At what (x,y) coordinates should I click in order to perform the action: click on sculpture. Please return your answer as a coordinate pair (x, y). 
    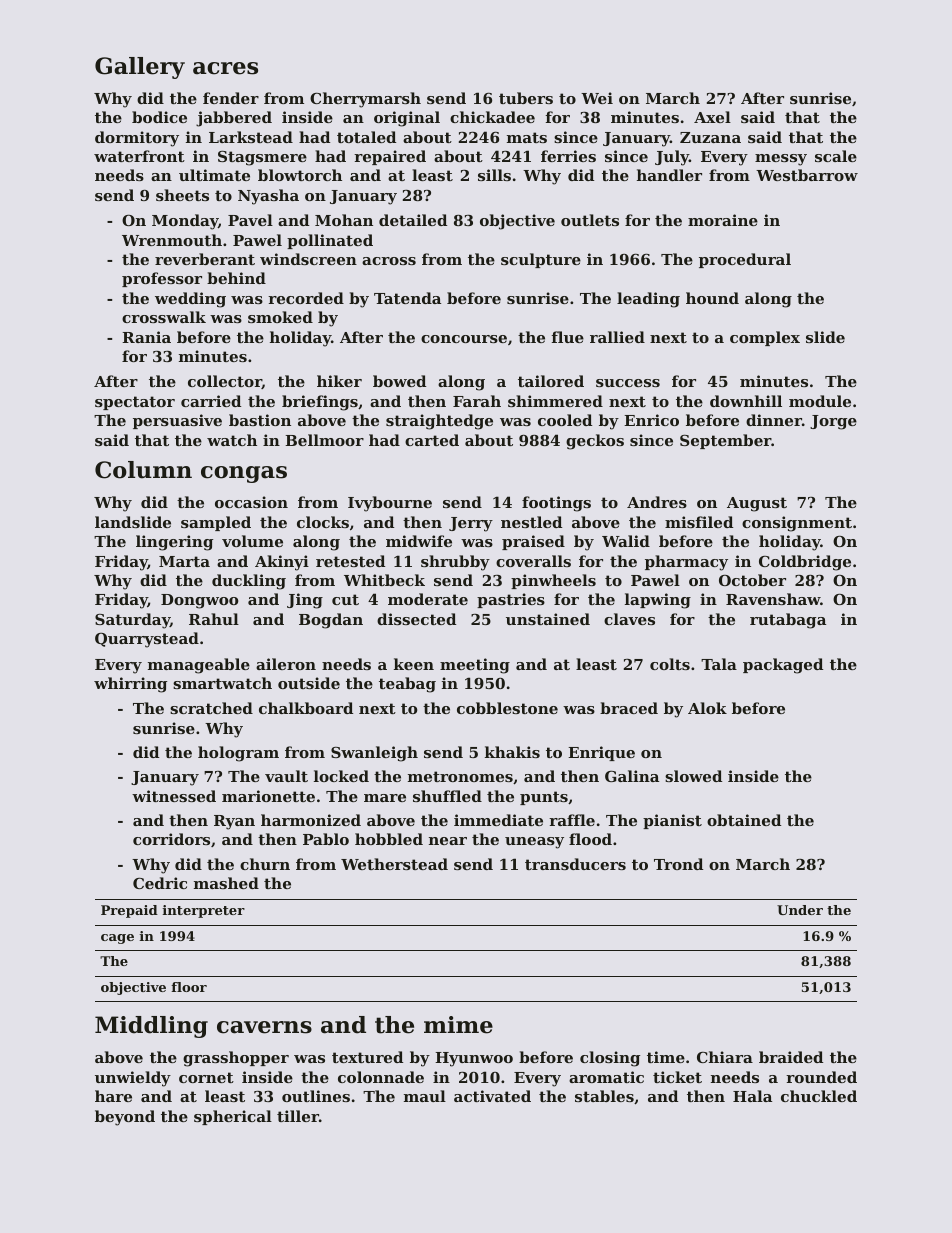
    Looking at the image, I should click on (541, 260).
